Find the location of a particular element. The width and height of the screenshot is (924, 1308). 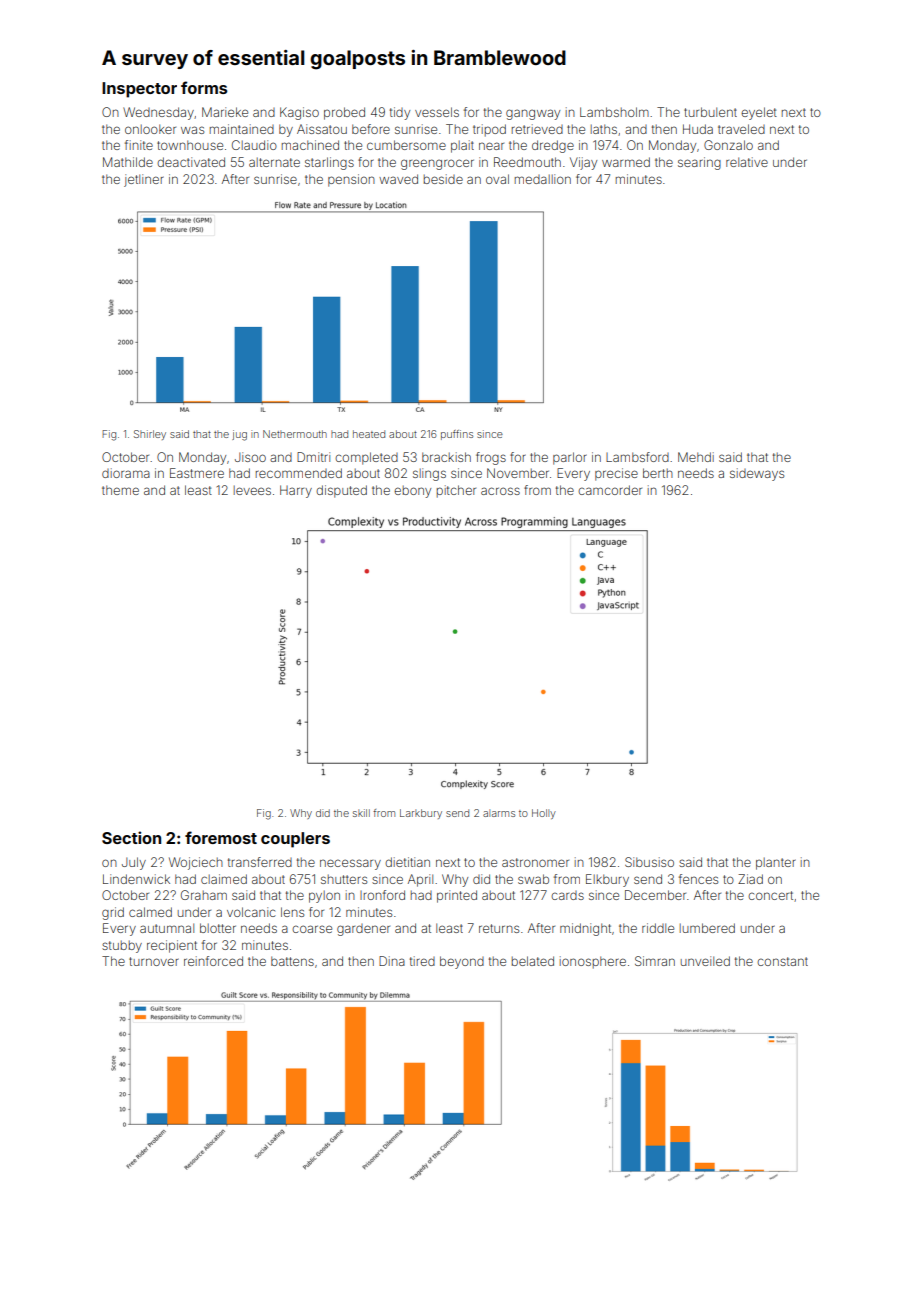

ebony is located at coordinates (412, 491).
